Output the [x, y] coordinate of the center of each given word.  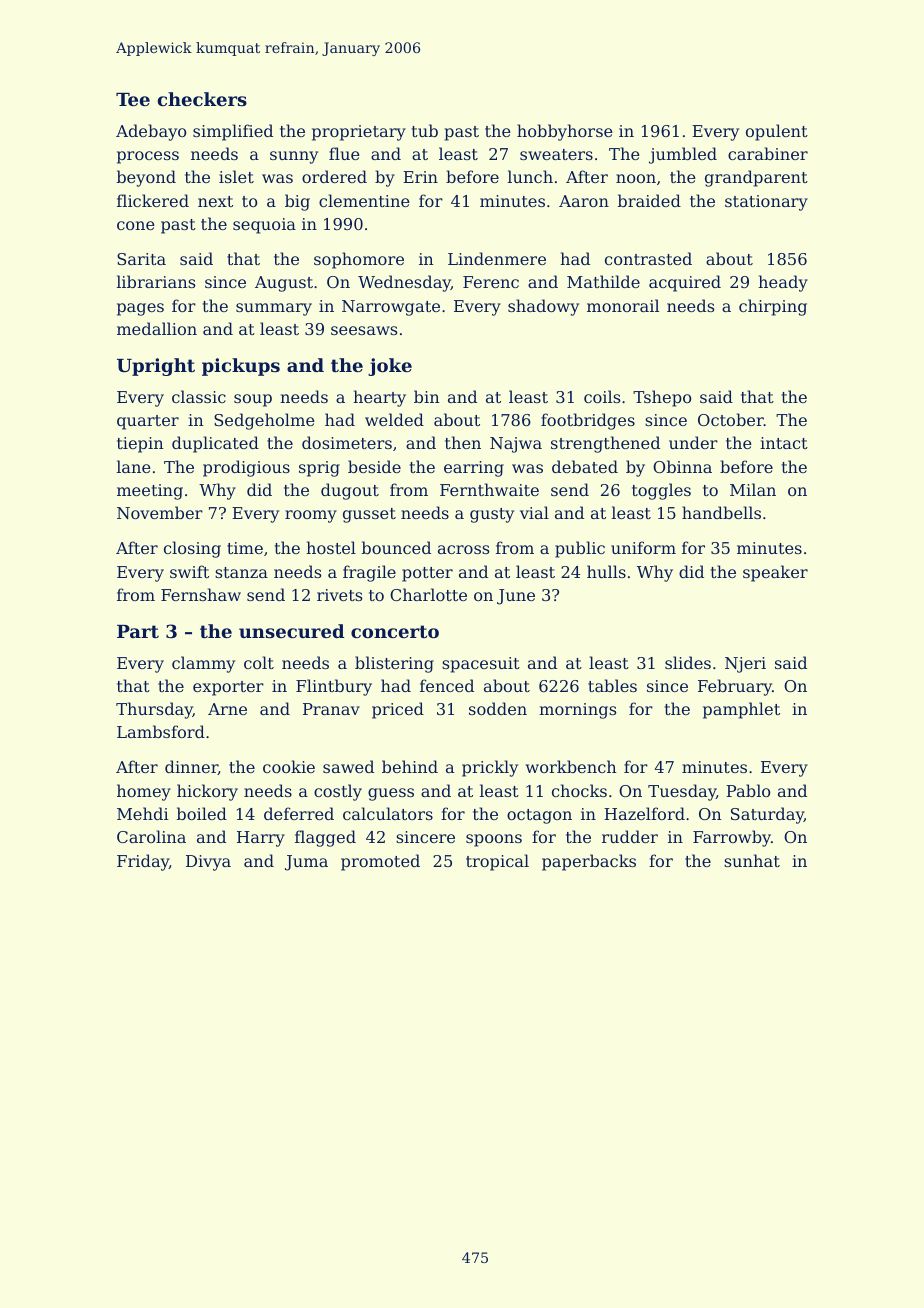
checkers [202, 99]
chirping [773, 307]
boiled [202, 813]
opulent [777, 132]
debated [585, 466]
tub [425, 130]
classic [199, 396]
